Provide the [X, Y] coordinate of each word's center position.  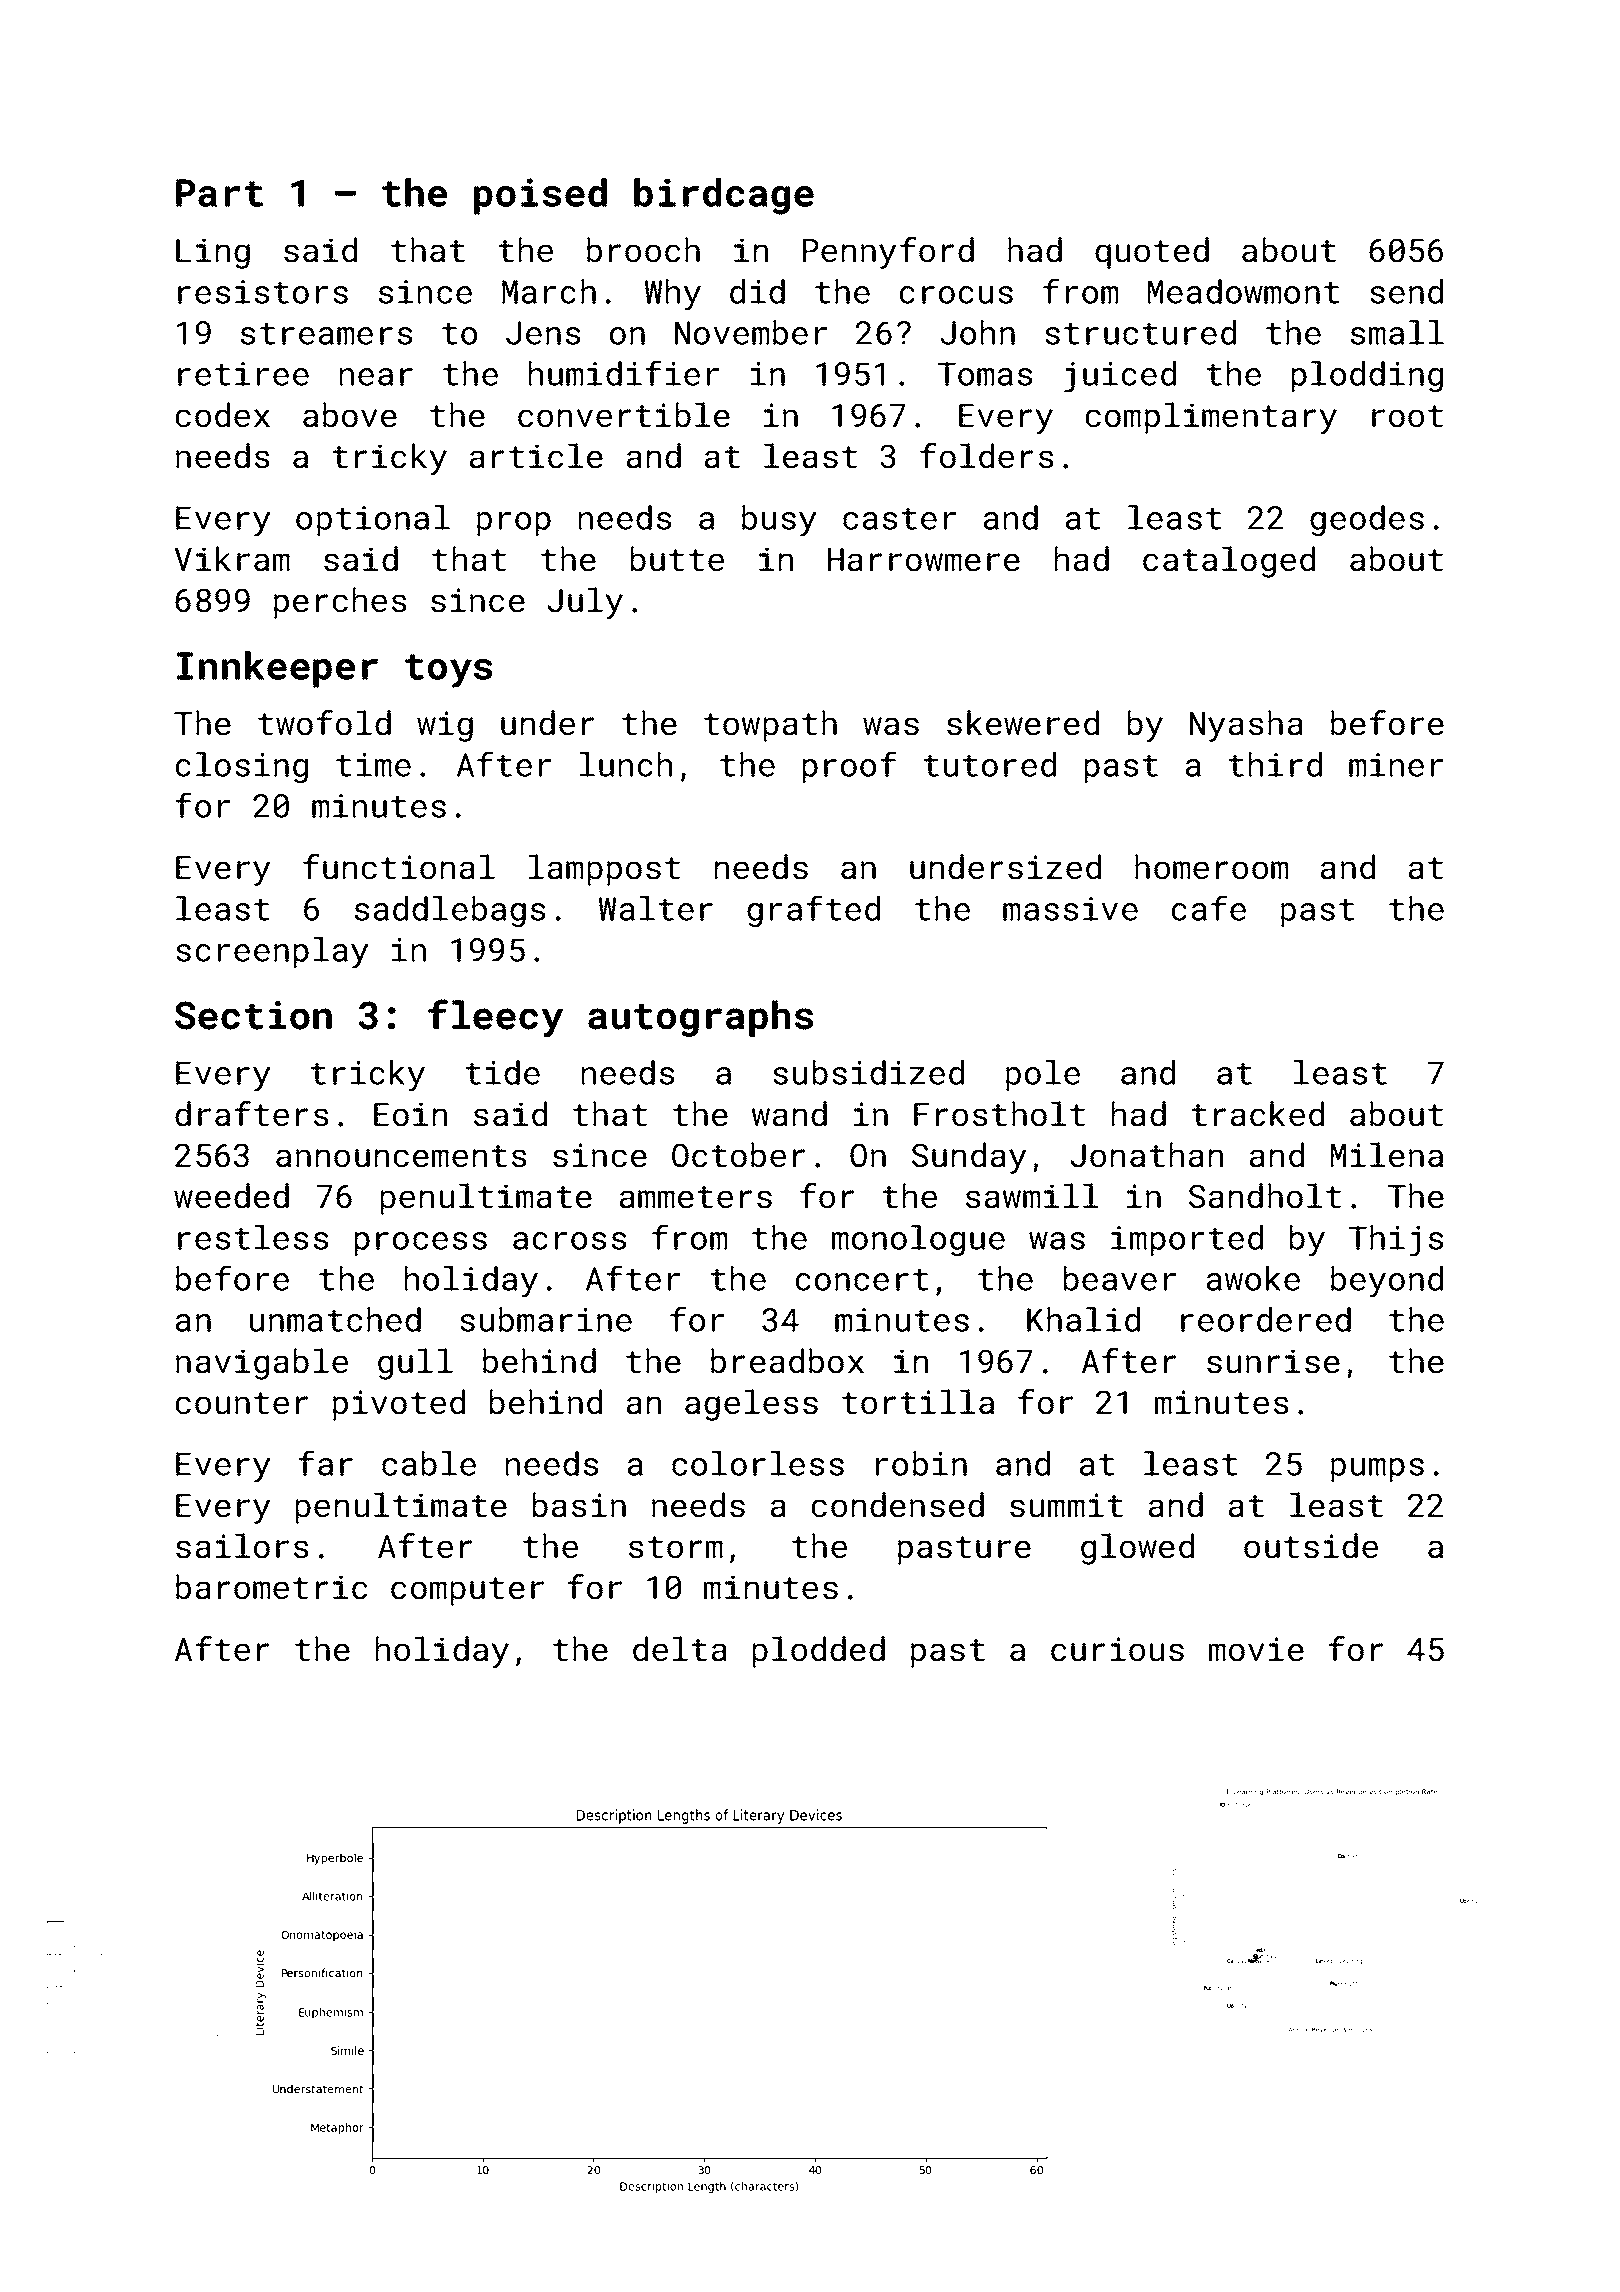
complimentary [1211, 418]
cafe [1209, 908]
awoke [1253, 1278]
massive [1070, 909]
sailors [242, 1546]
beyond [1387, 1282]
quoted [1152, 253]
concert [862, 1280]
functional [399, 867]
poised [540, 196]
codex [223, 415]
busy [779, 521]
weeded [231, 1196]
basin [579, 1505]
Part [219, 193]
